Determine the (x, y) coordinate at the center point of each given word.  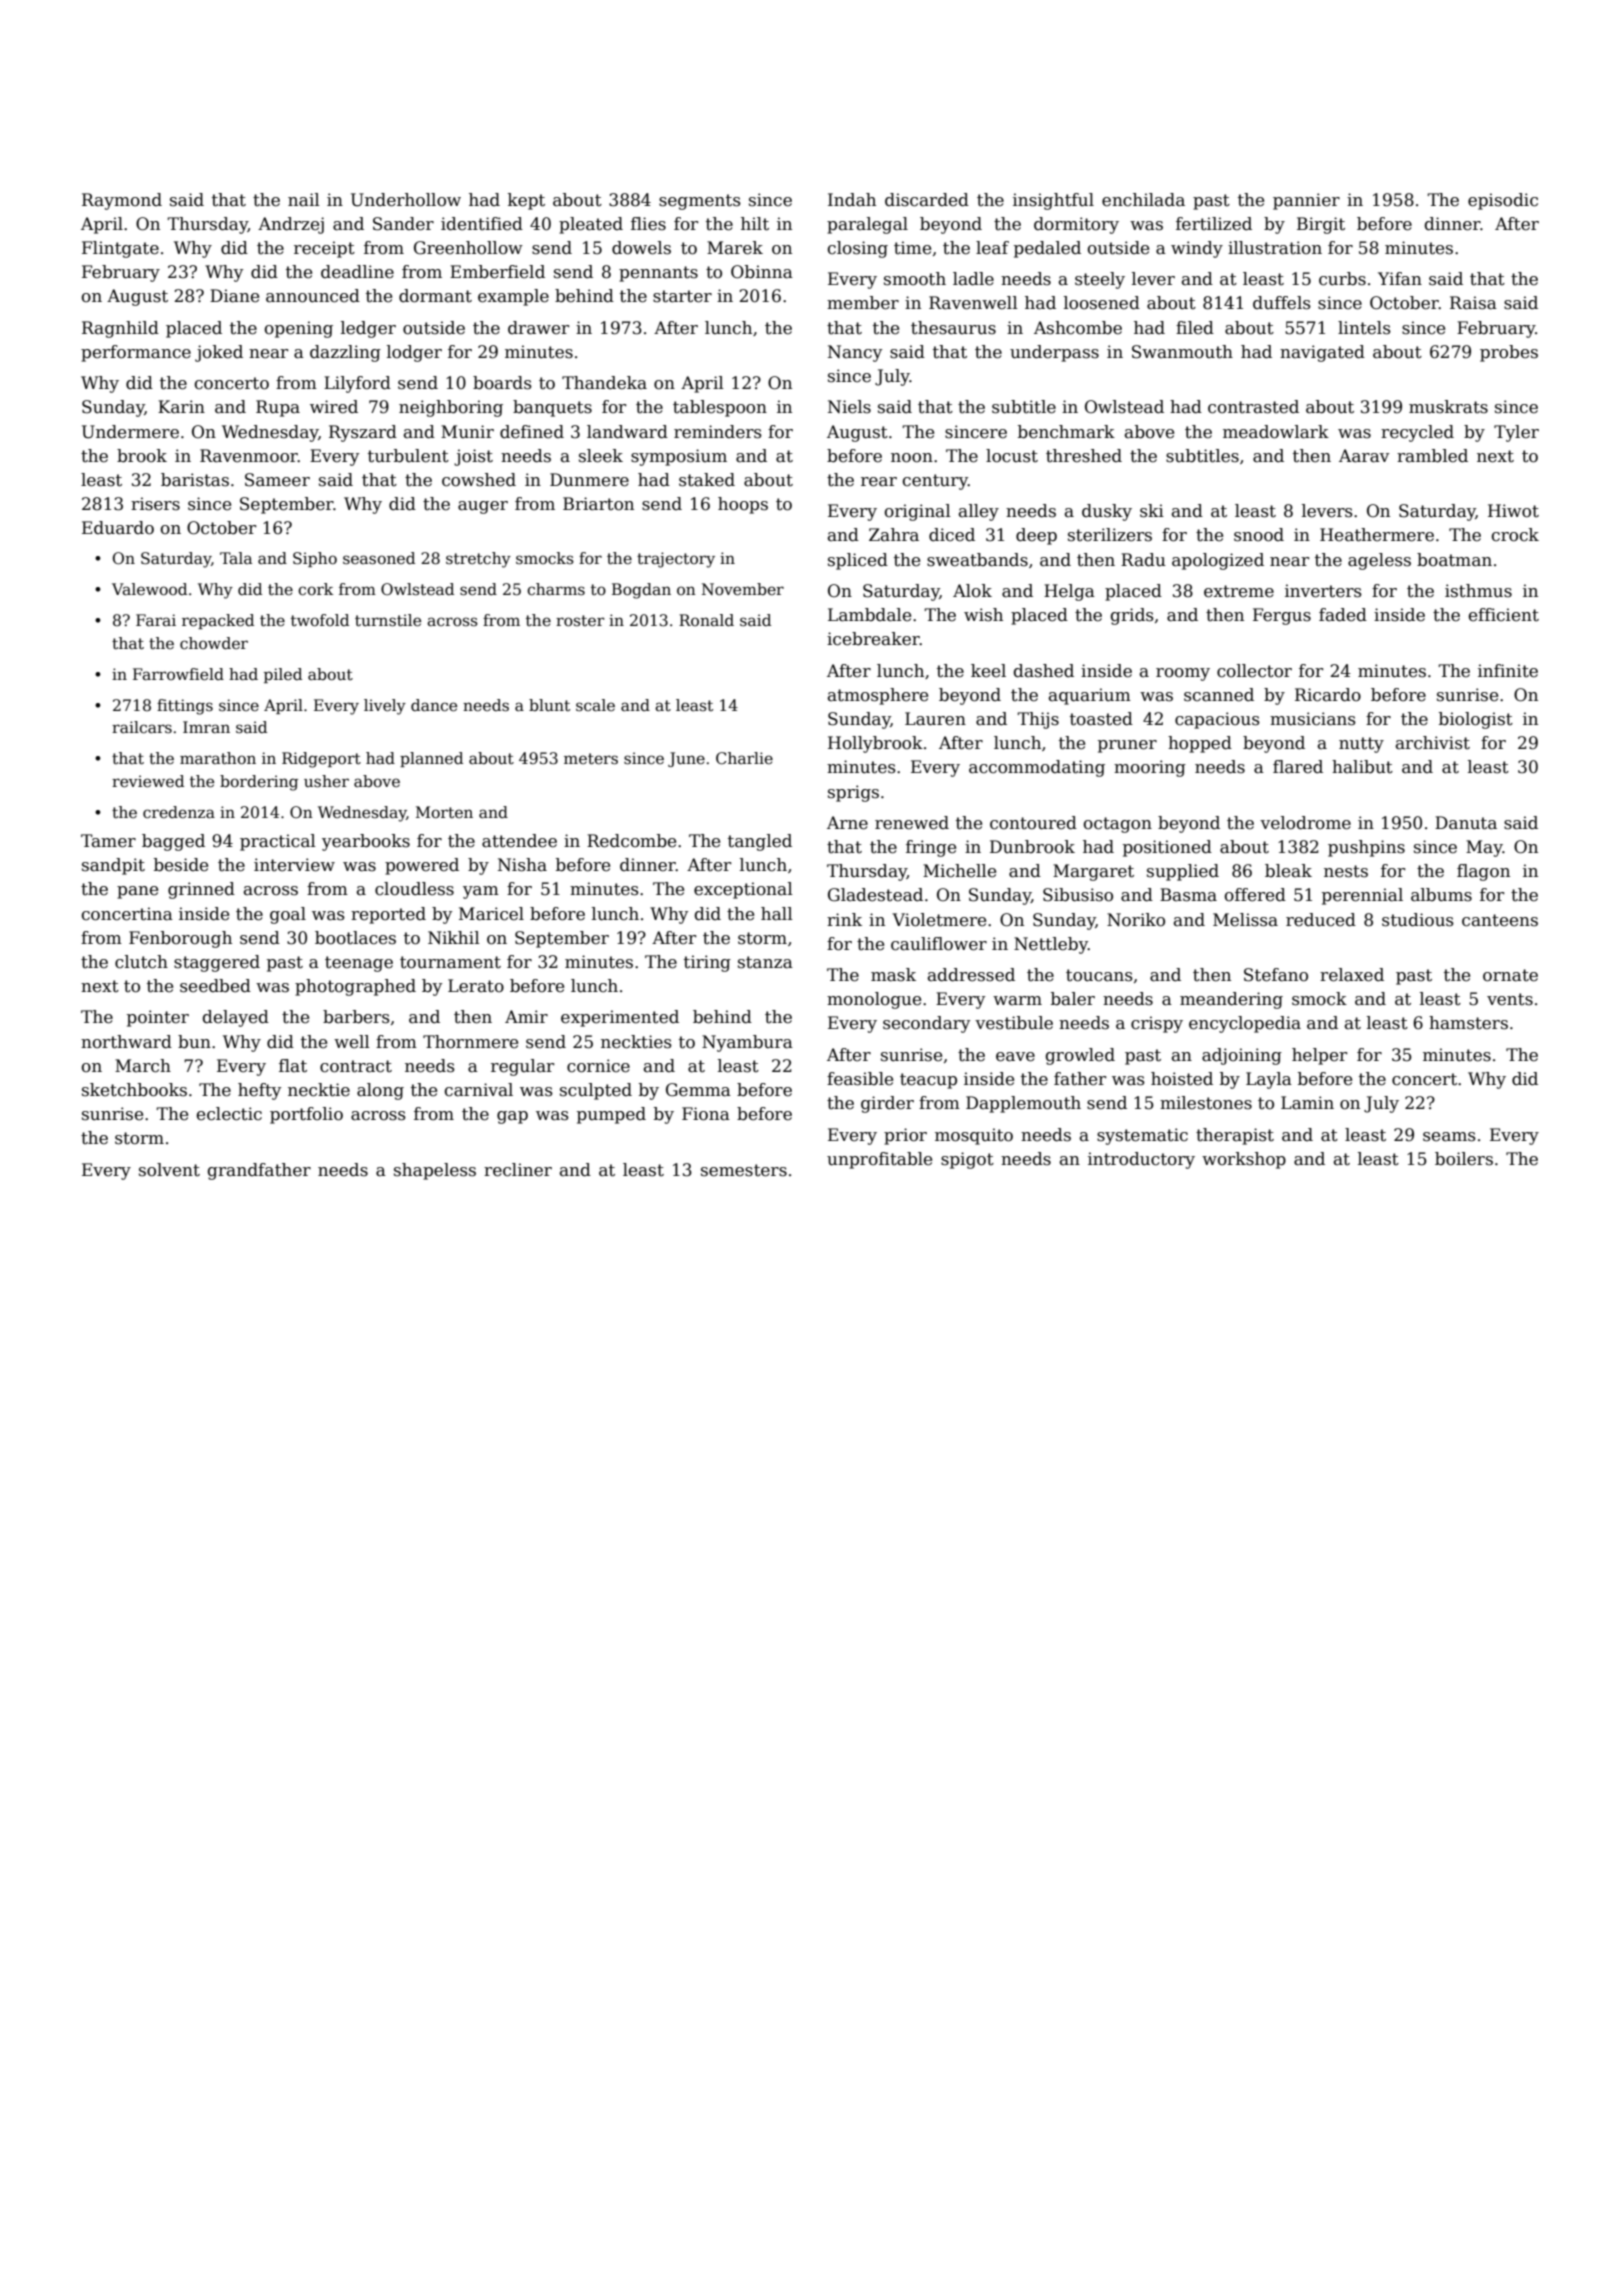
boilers (1464, 1159)
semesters (744, 1170)
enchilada (1143, 200)
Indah (852, 200)
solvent (169, 1170)
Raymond (122, 201)
